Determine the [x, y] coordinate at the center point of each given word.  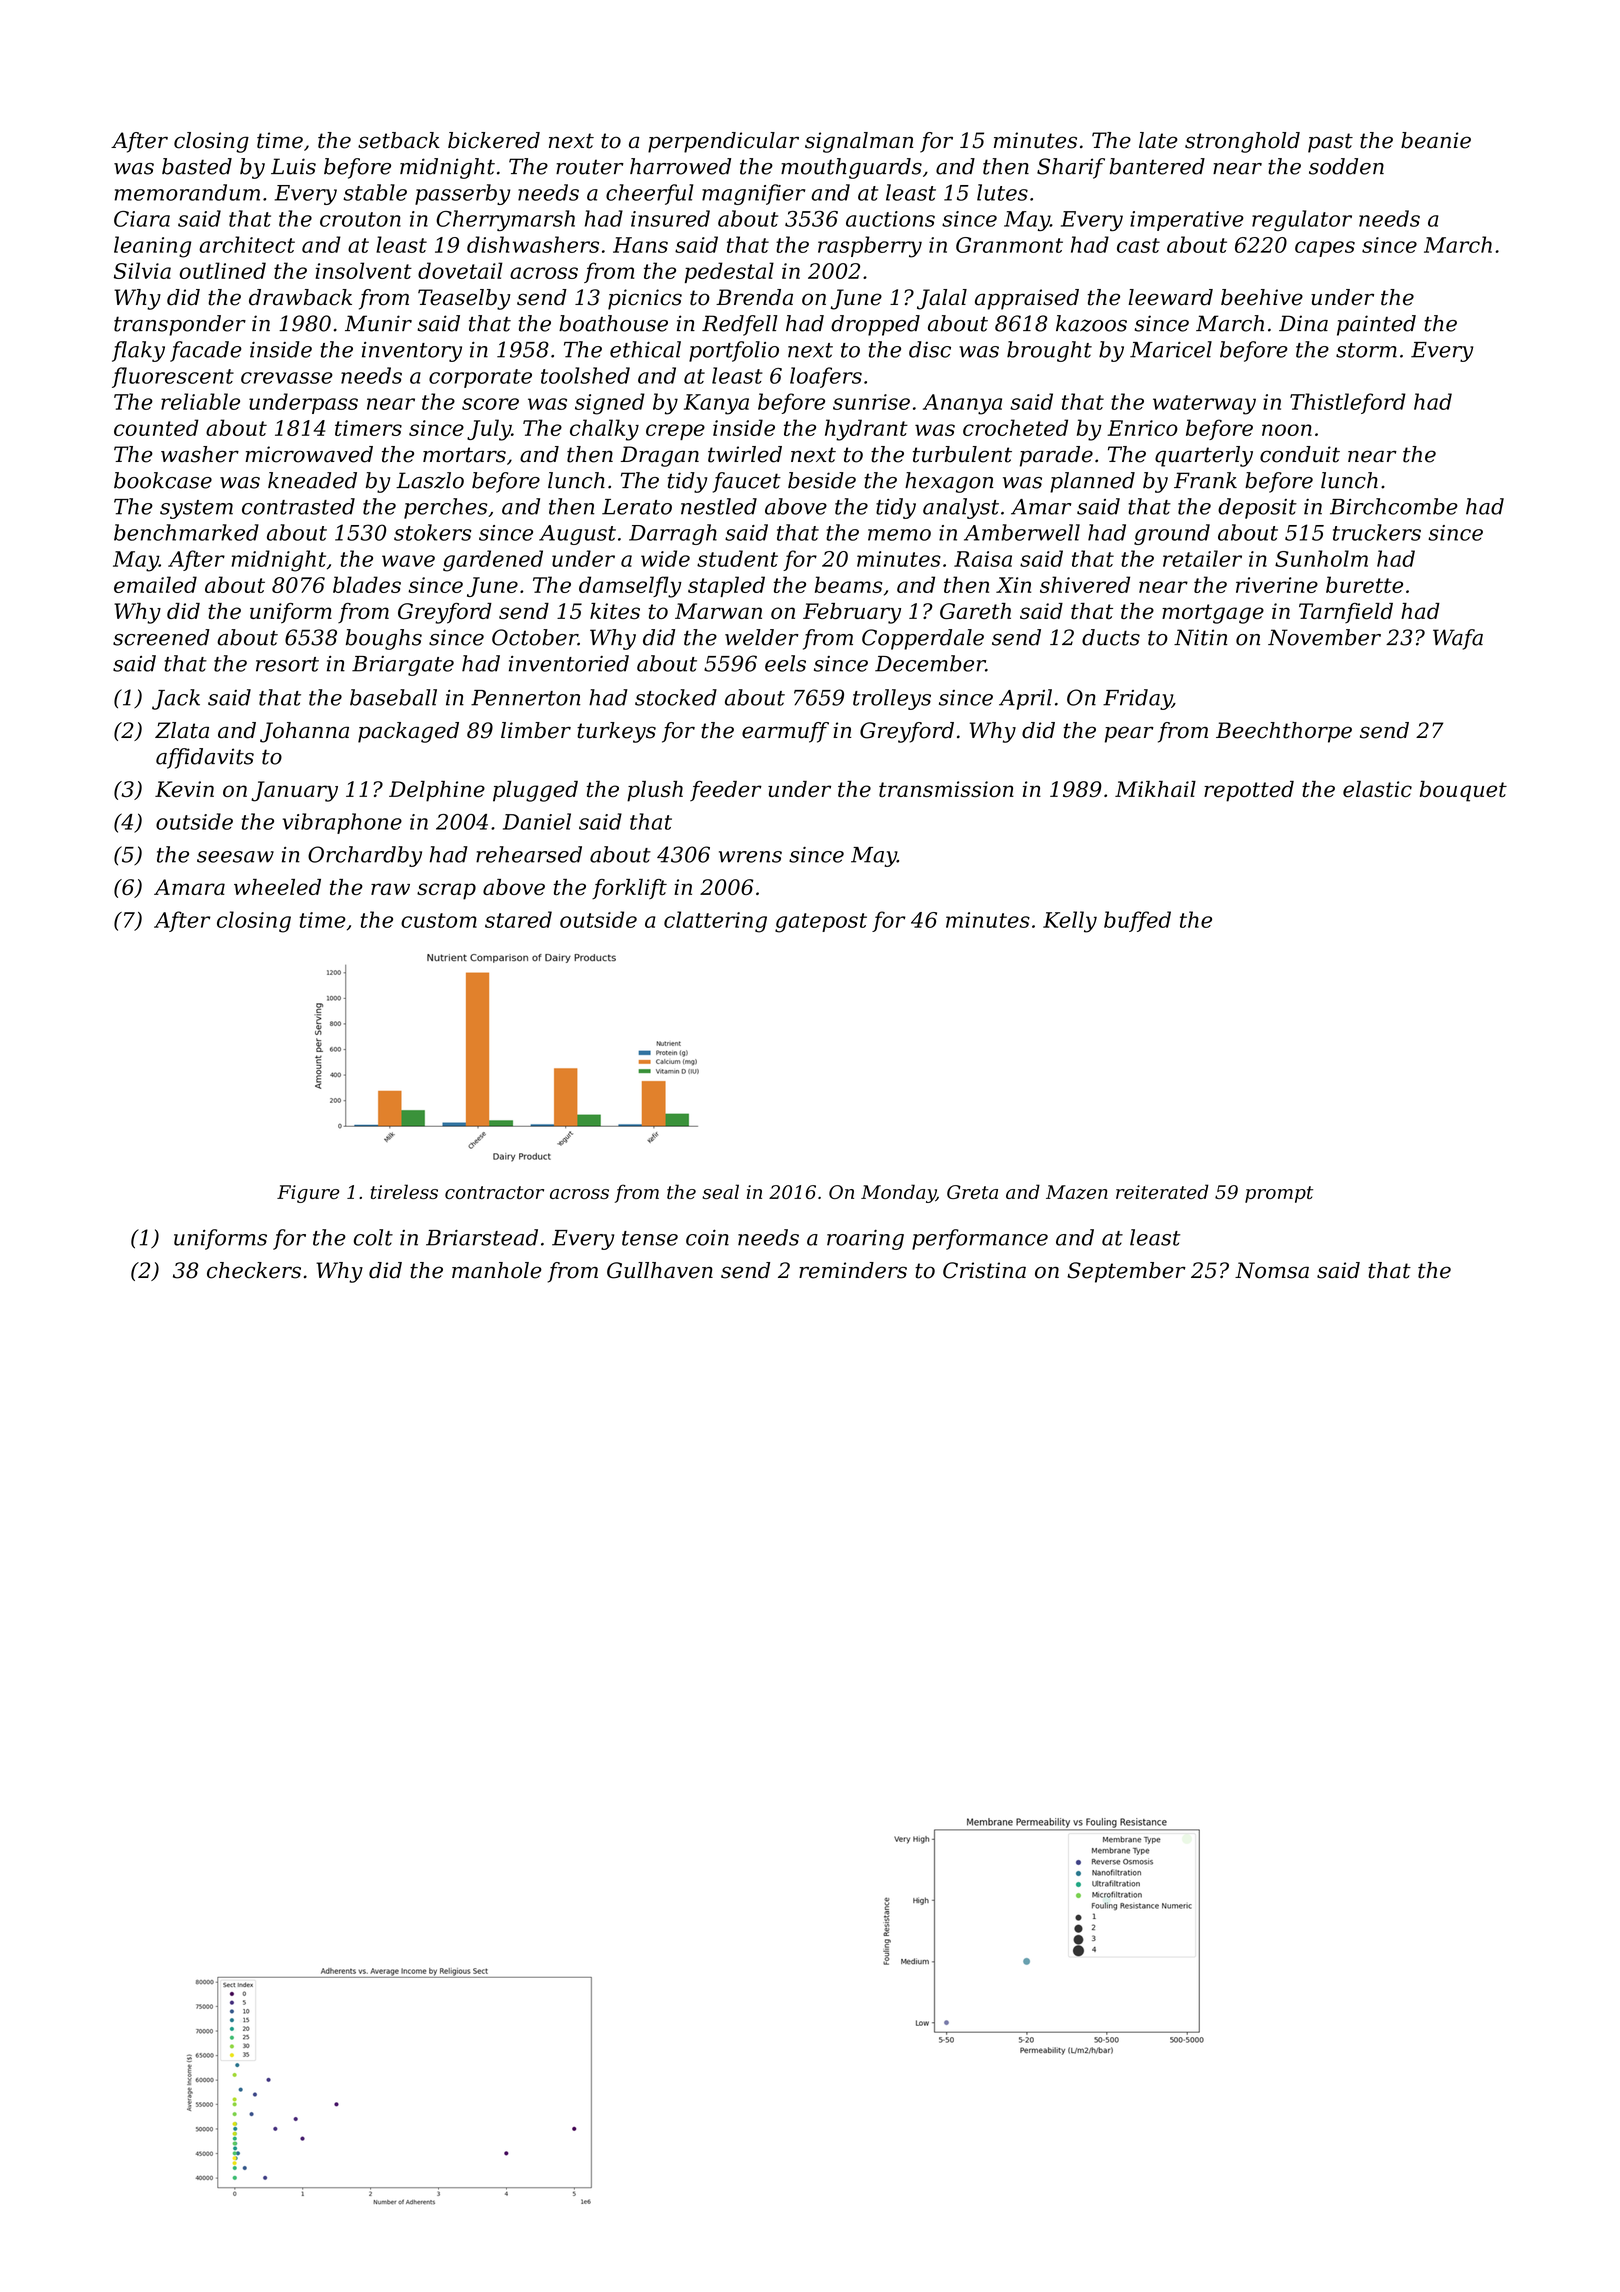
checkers [254, 1270]
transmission [946, 789]
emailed [155, 584]
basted [197, 166]
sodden [1346, 166]
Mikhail [1155, 789]
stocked [676, 697]
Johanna [304, 732]
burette [1364, 584]
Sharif [1071, 168]
